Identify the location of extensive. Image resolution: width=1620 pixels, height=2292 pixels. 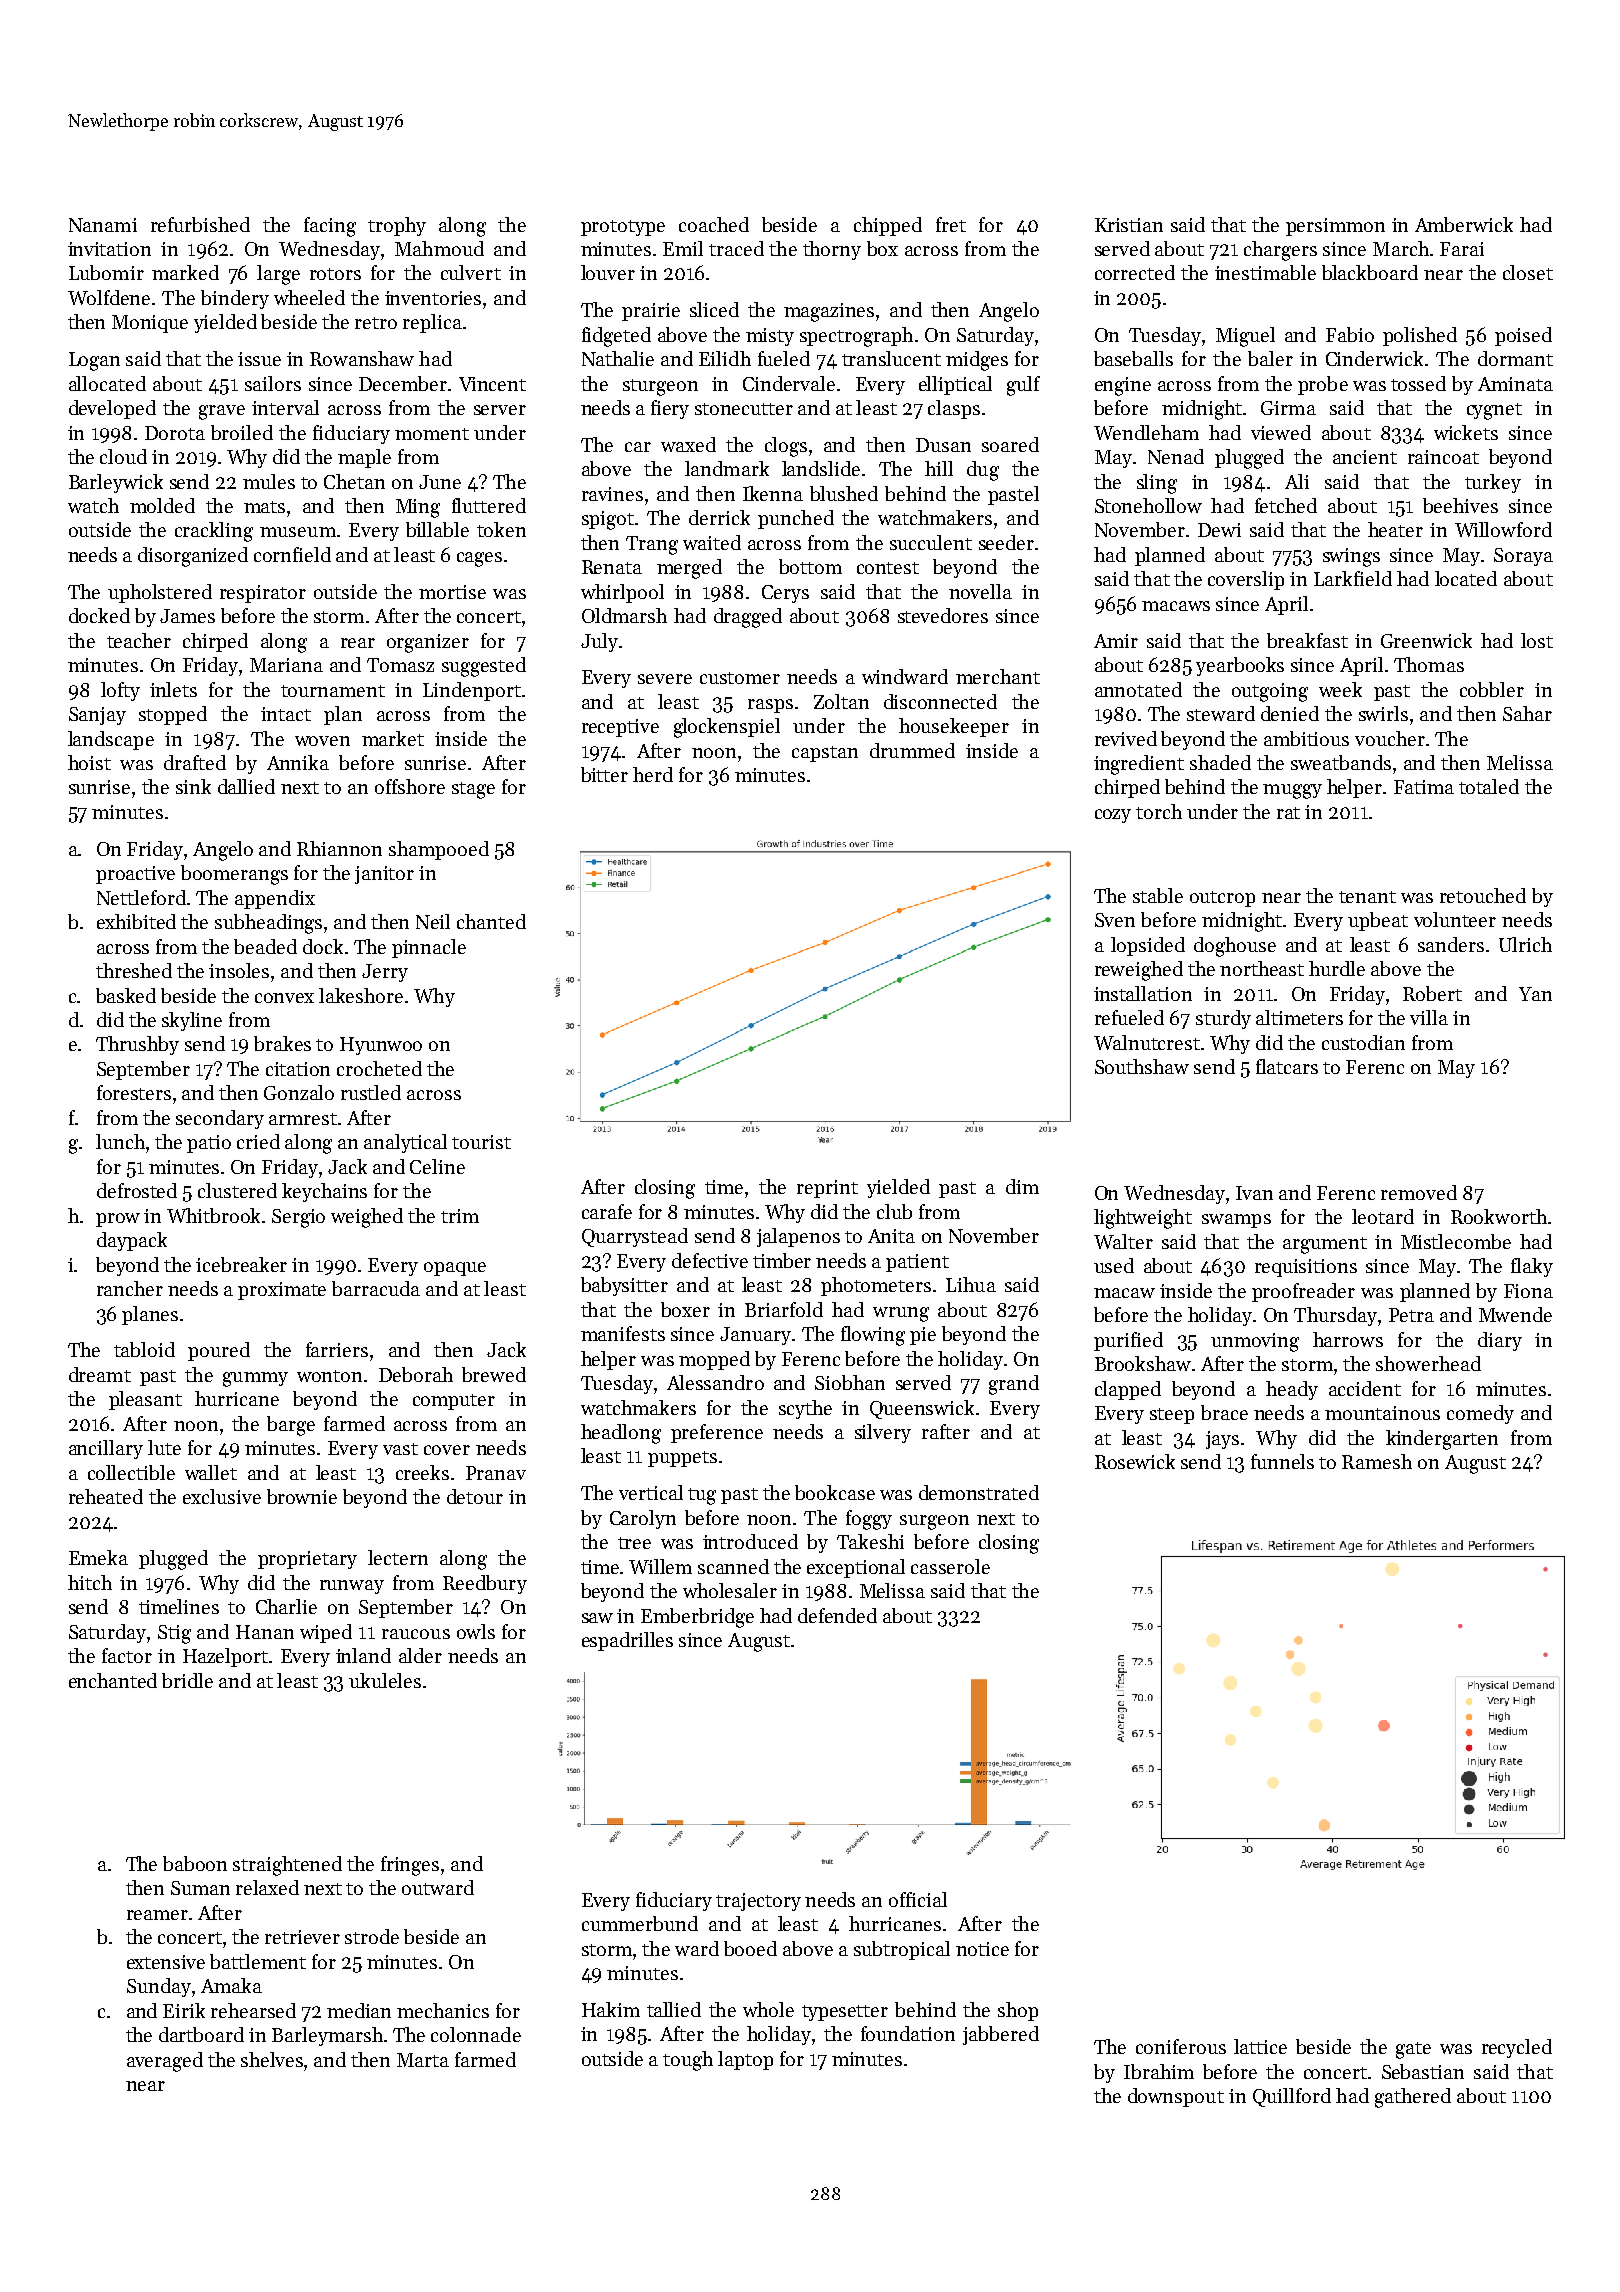
(166, 1962).
